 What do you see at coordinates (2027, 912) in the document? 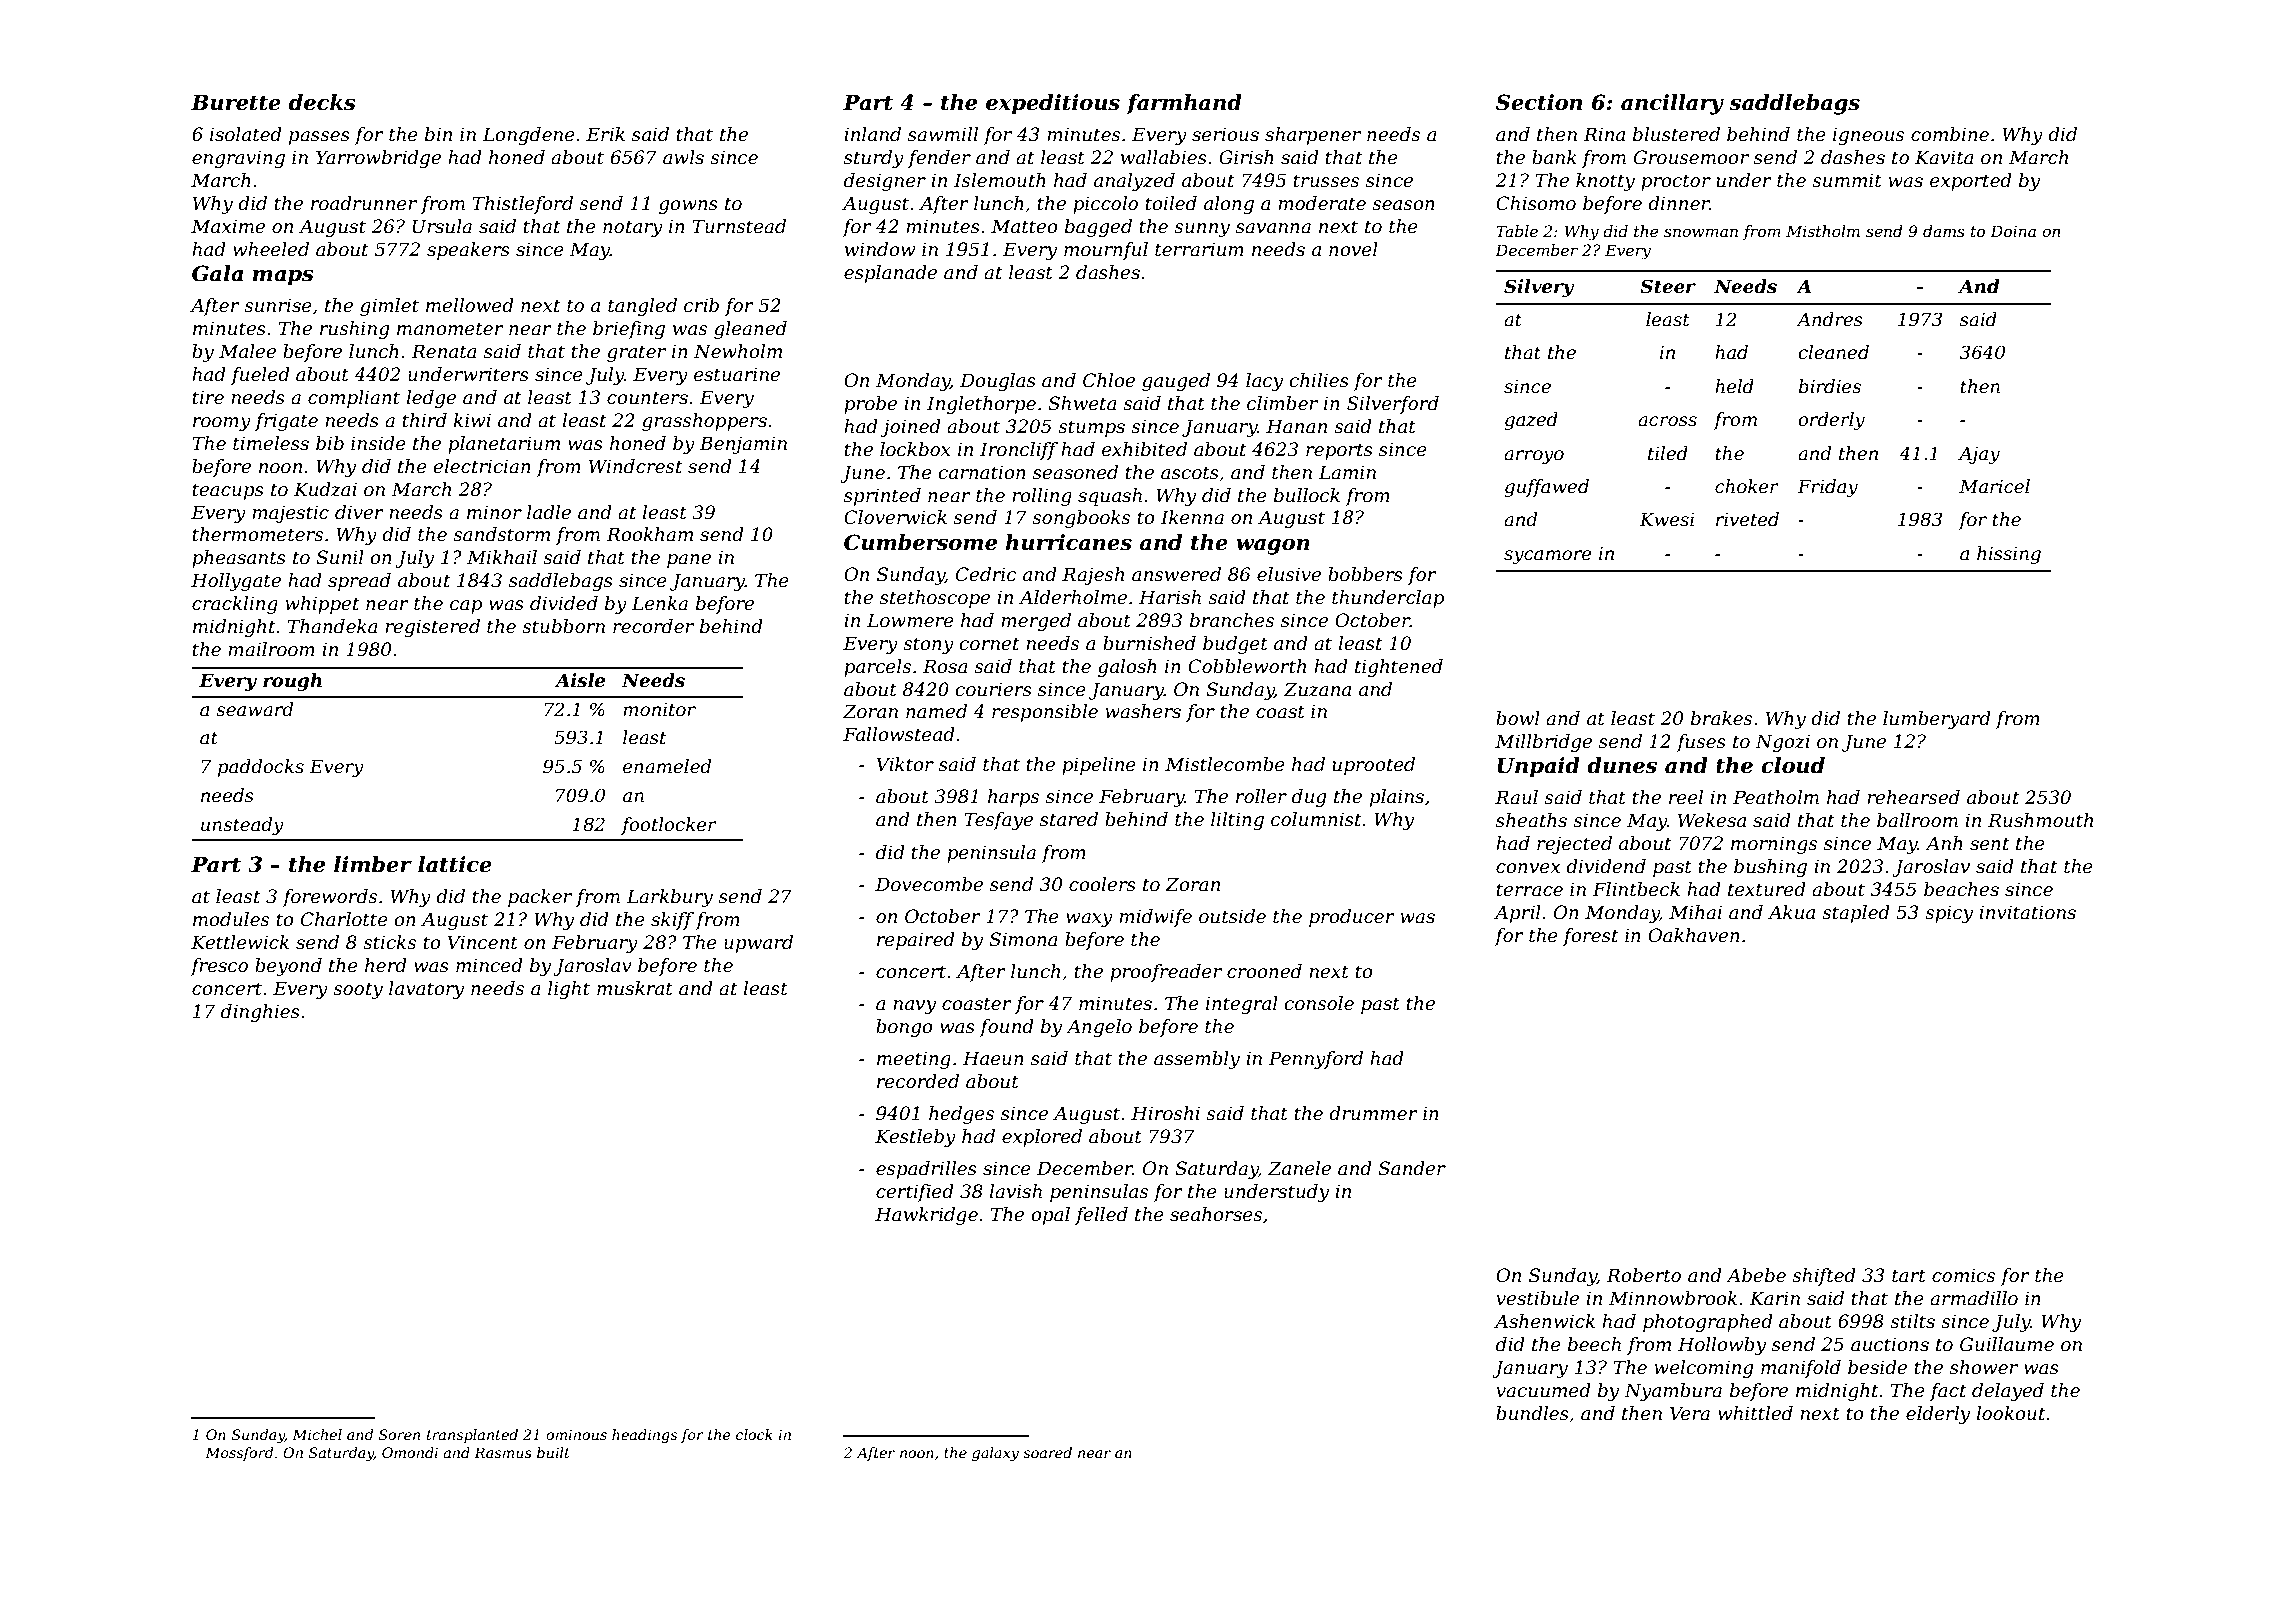
I see `invitations` at bounding box center [2027, 912].
